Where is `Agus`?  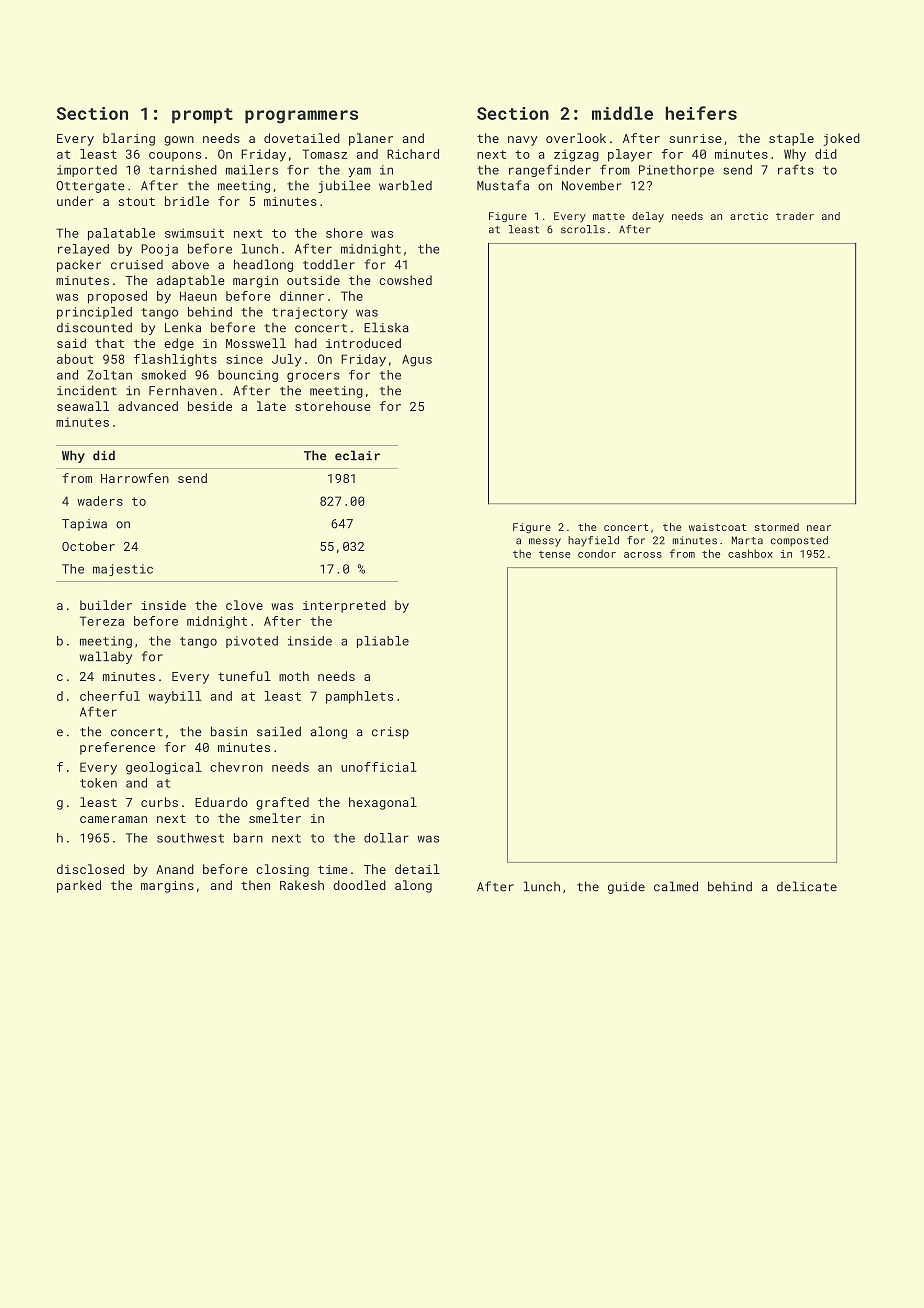
Agus is located at coordinates (417, 360).
